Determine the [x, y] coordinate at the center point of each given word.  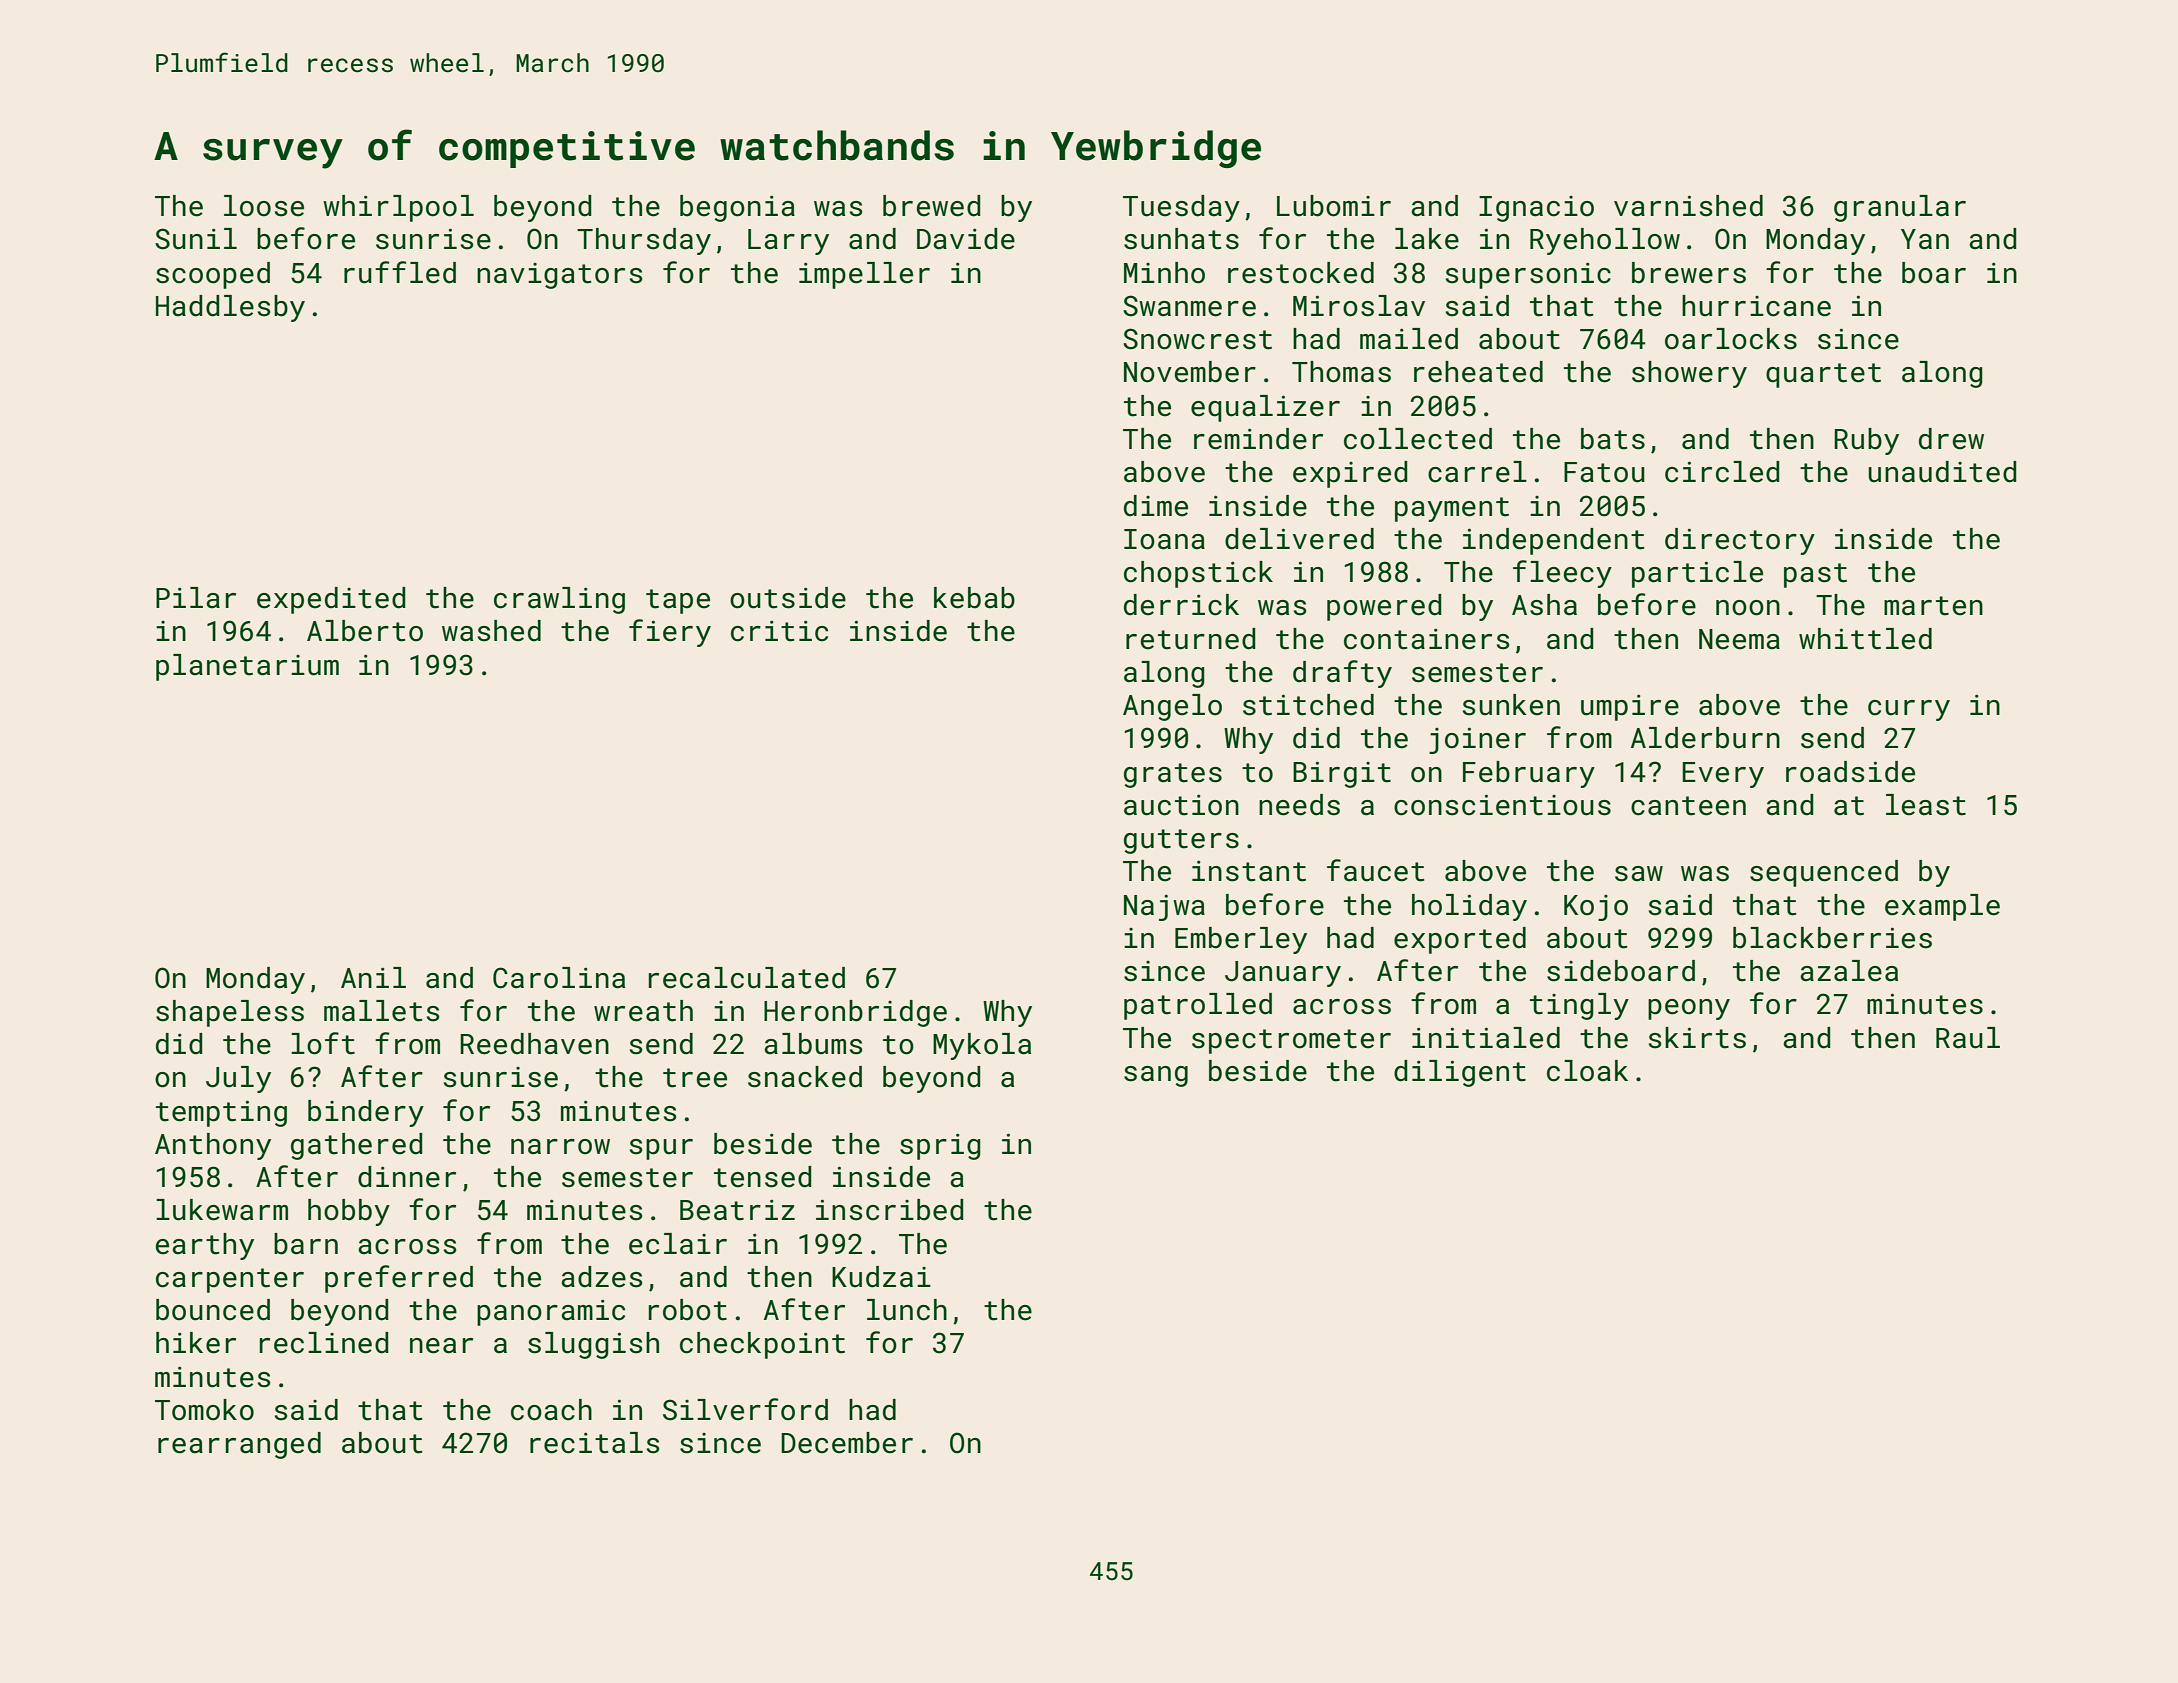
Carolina [559, 978]
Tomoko [204, 1410]
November [1190, 372]
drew [1951, 439]
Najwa [1164, 907]
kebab [974, 598]
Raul [1968, 1038]
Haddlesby [230, 308]
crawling [559, 600]
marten [1933, 606]
